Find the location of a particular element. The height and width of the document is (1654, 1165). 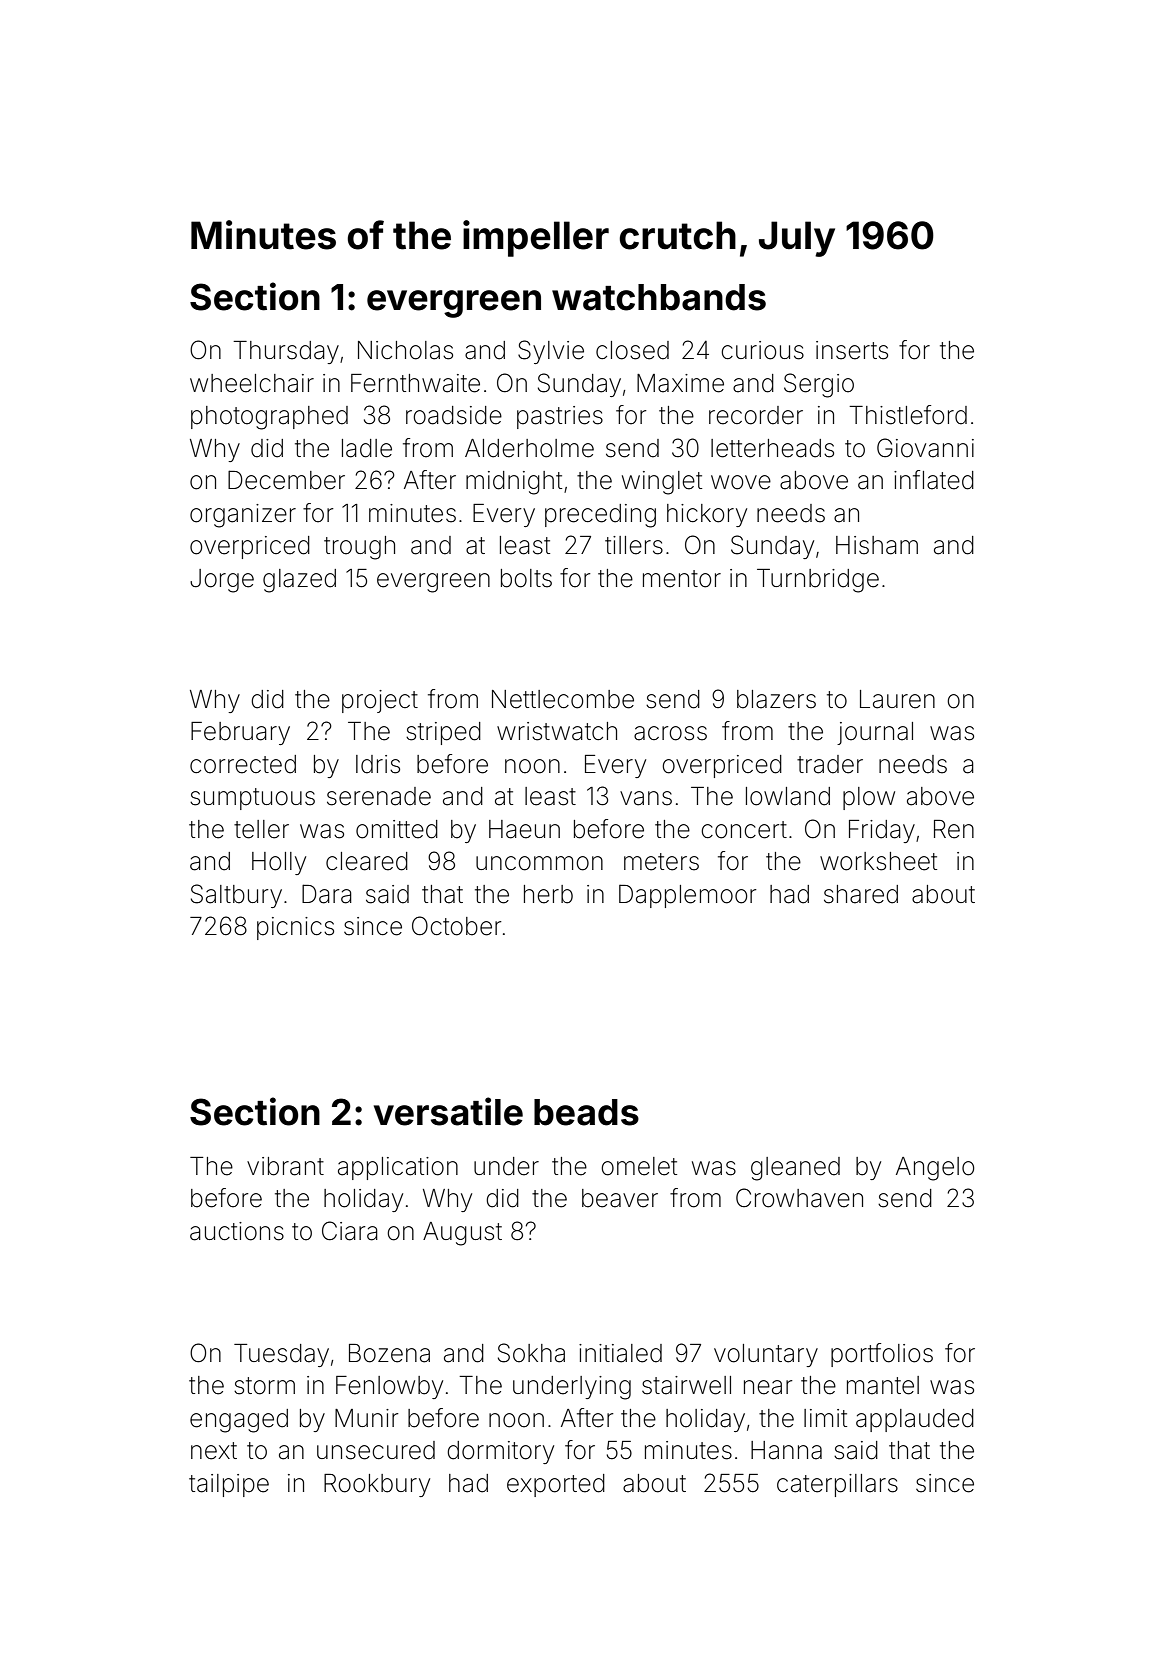

Saltbury is located at coordinates (236, 896).
